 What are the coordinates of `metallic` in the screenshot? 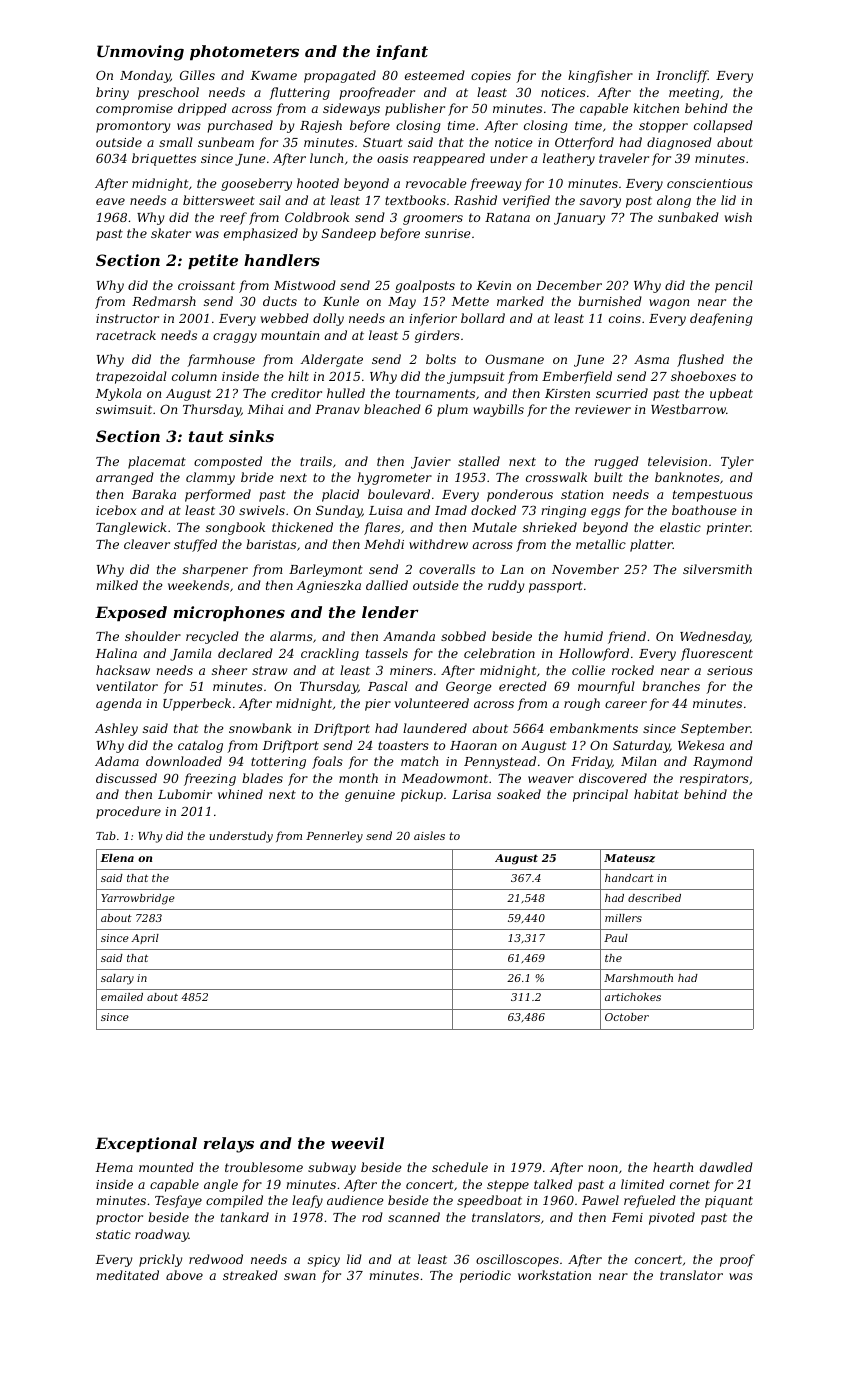 It's located at (601, 544).
